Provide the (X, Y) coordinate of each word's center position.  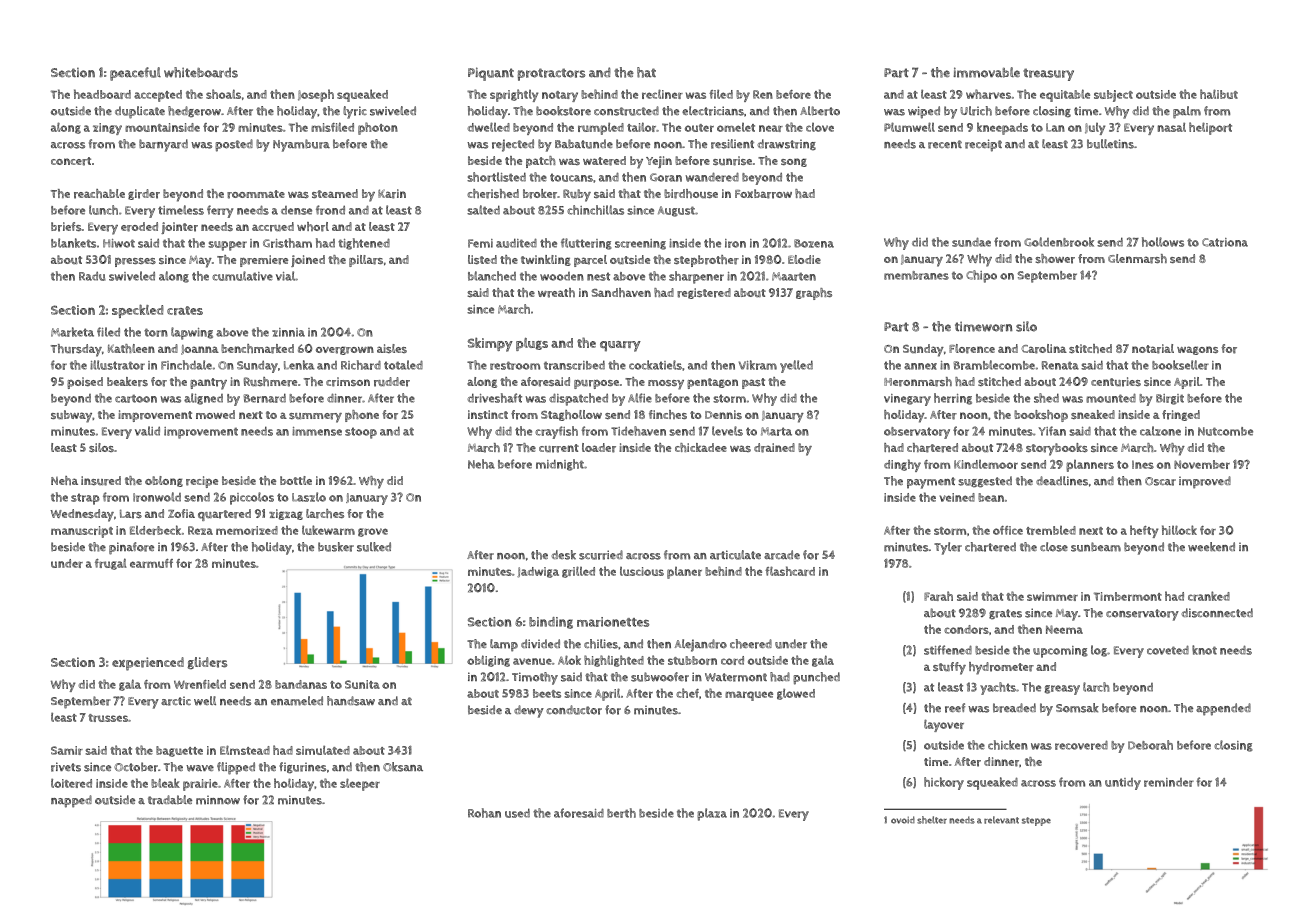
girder (144, 194)
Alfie (640, 398)
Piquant (491, 74)
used (517, 813)
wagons (1197, 350)
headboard (102, 94)
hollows (1163, 242)
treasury (1048, 74)
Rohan (484, 813)
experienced (148, 664)
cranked (1209, 596)
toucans (571, 177)
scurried (601, 555)
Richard (361, 365)
